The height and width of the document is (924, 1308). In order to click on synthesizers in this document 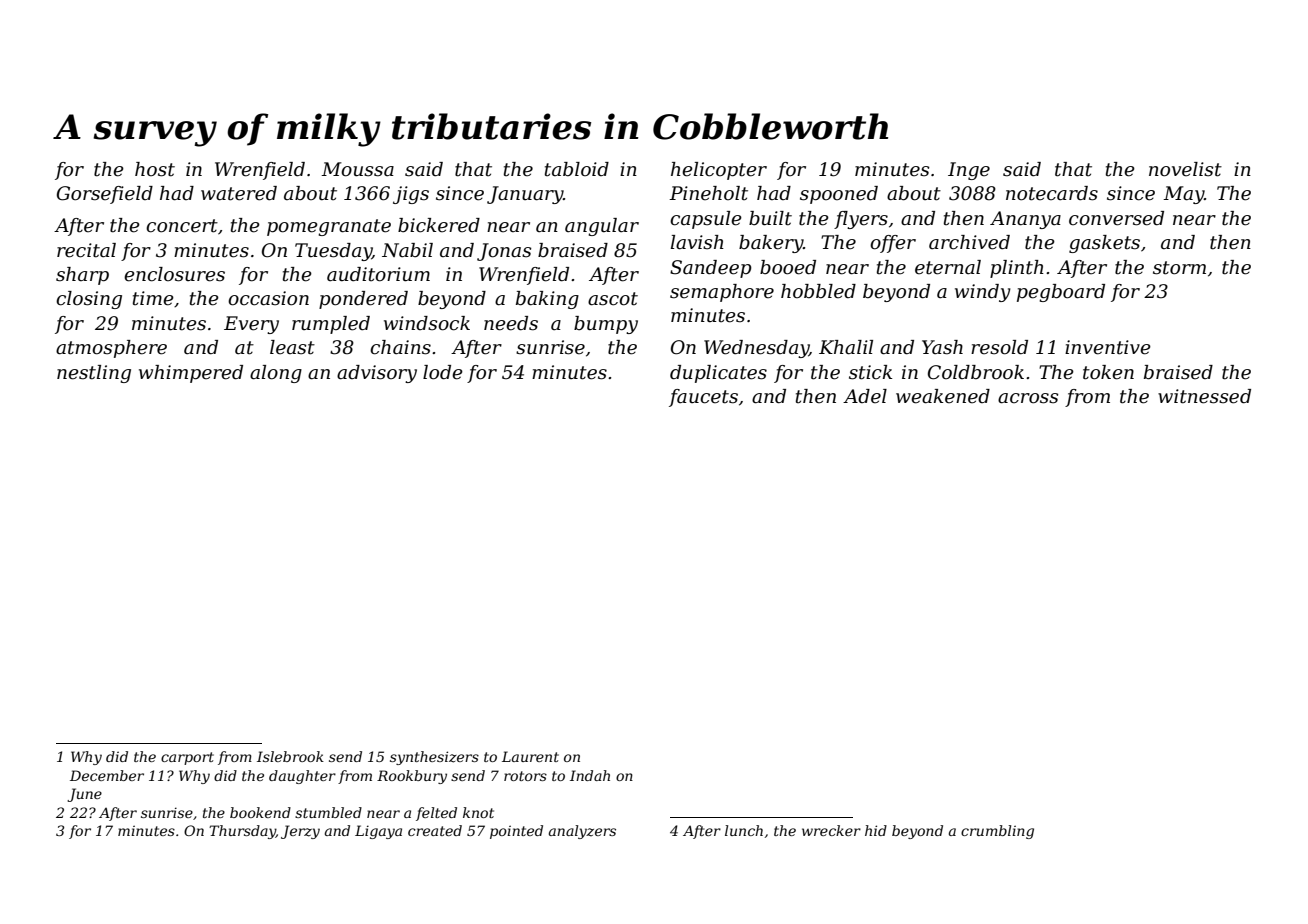, I will do `click(434, 758)`.
